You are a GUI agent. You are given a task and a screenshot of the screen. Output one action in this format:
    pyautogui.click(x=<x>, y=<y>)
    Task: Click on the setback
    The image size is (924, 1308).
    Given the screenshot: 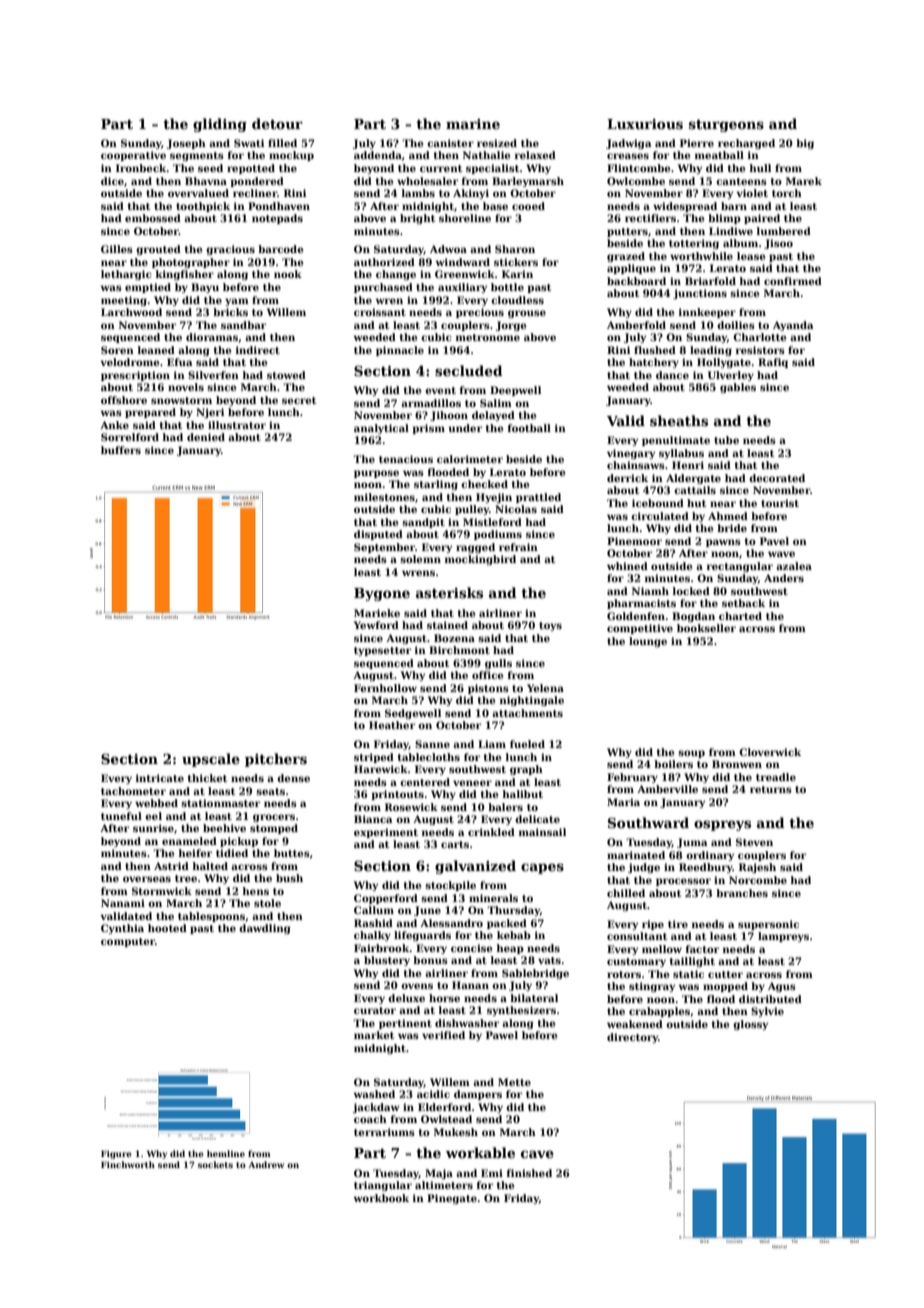 What is the action you would take?
    pyautogui.click(x=743, y=603)
